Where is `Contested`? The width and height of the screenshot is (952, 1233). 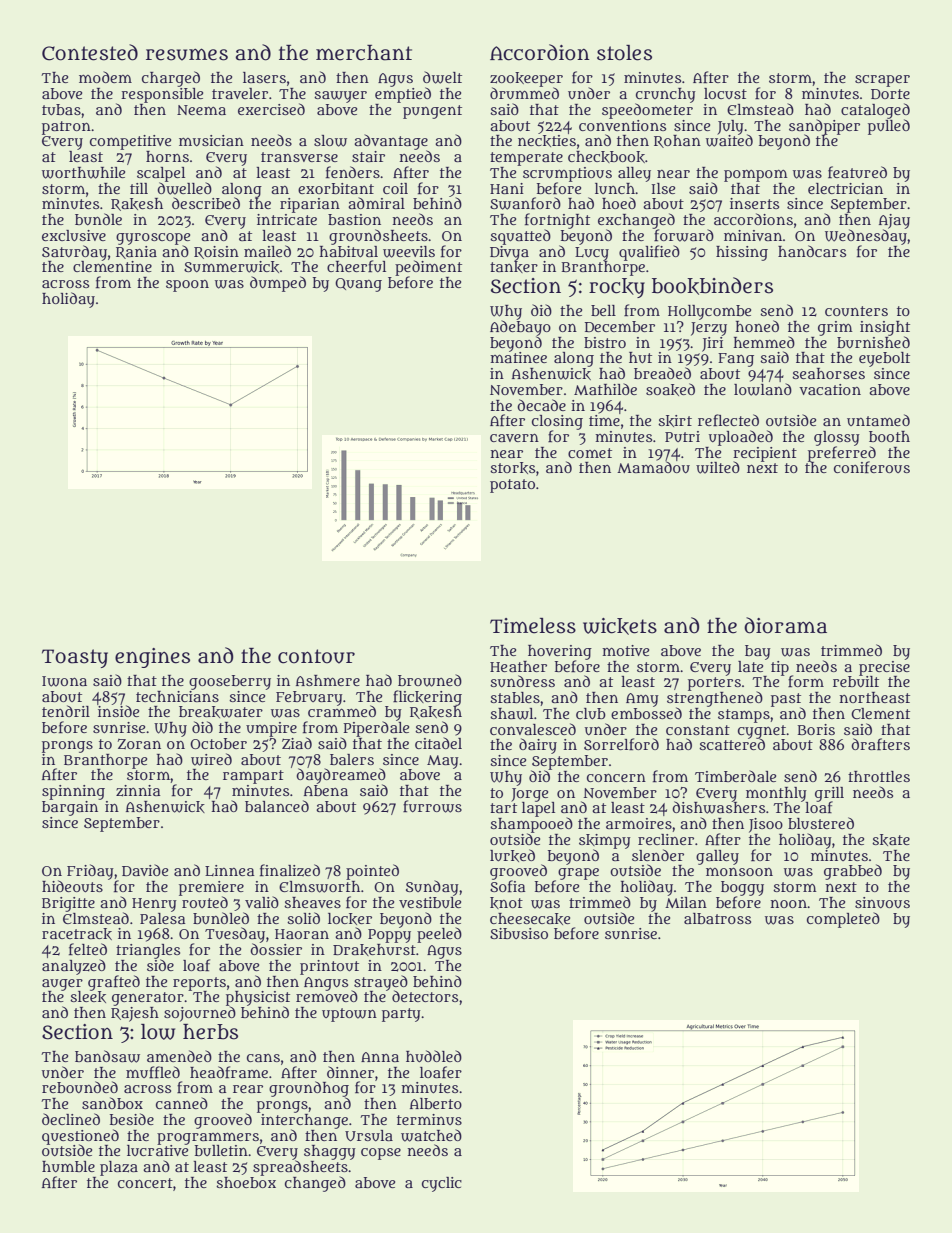 Contested is located at coordinates (90, 52).
